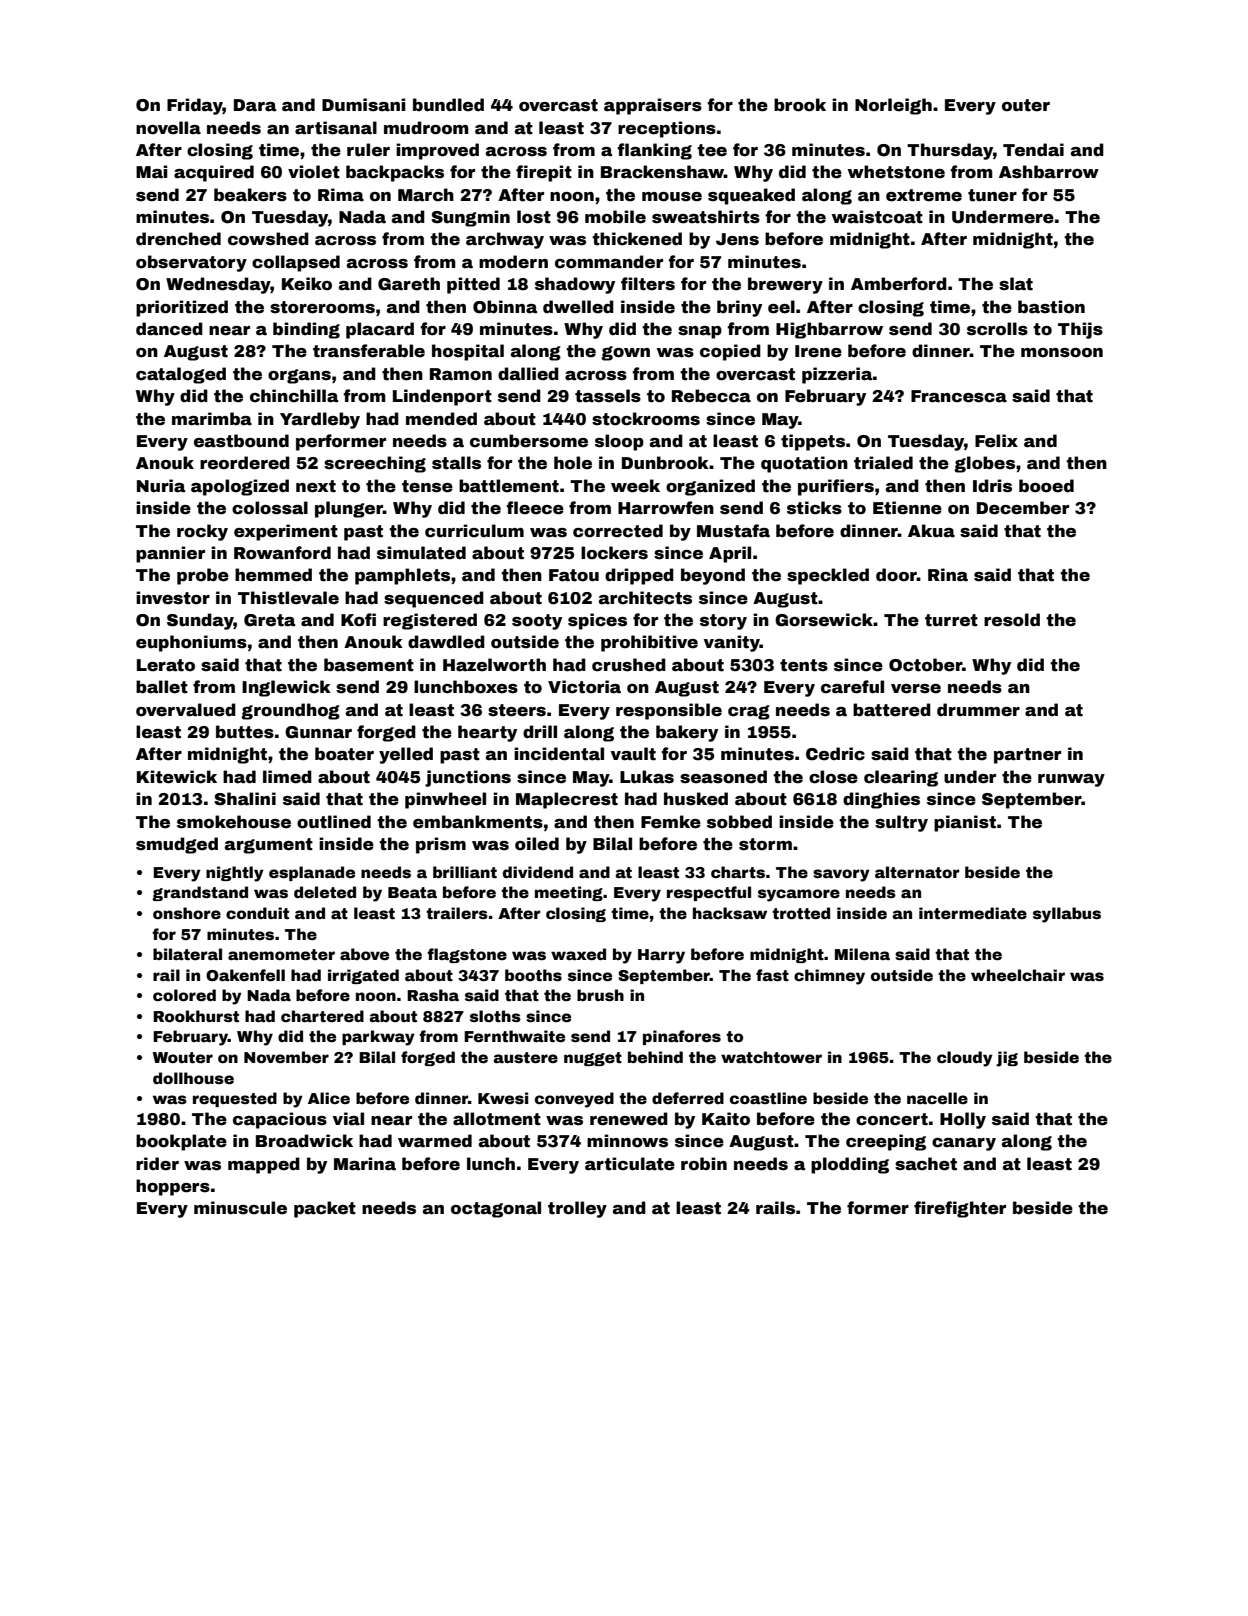 The width and height of the screenshot is (1248, 1616). What do you see at coordinates (893, 106) in the screenshot?
I see `Norleigh` at bounding box center [893, 106].
